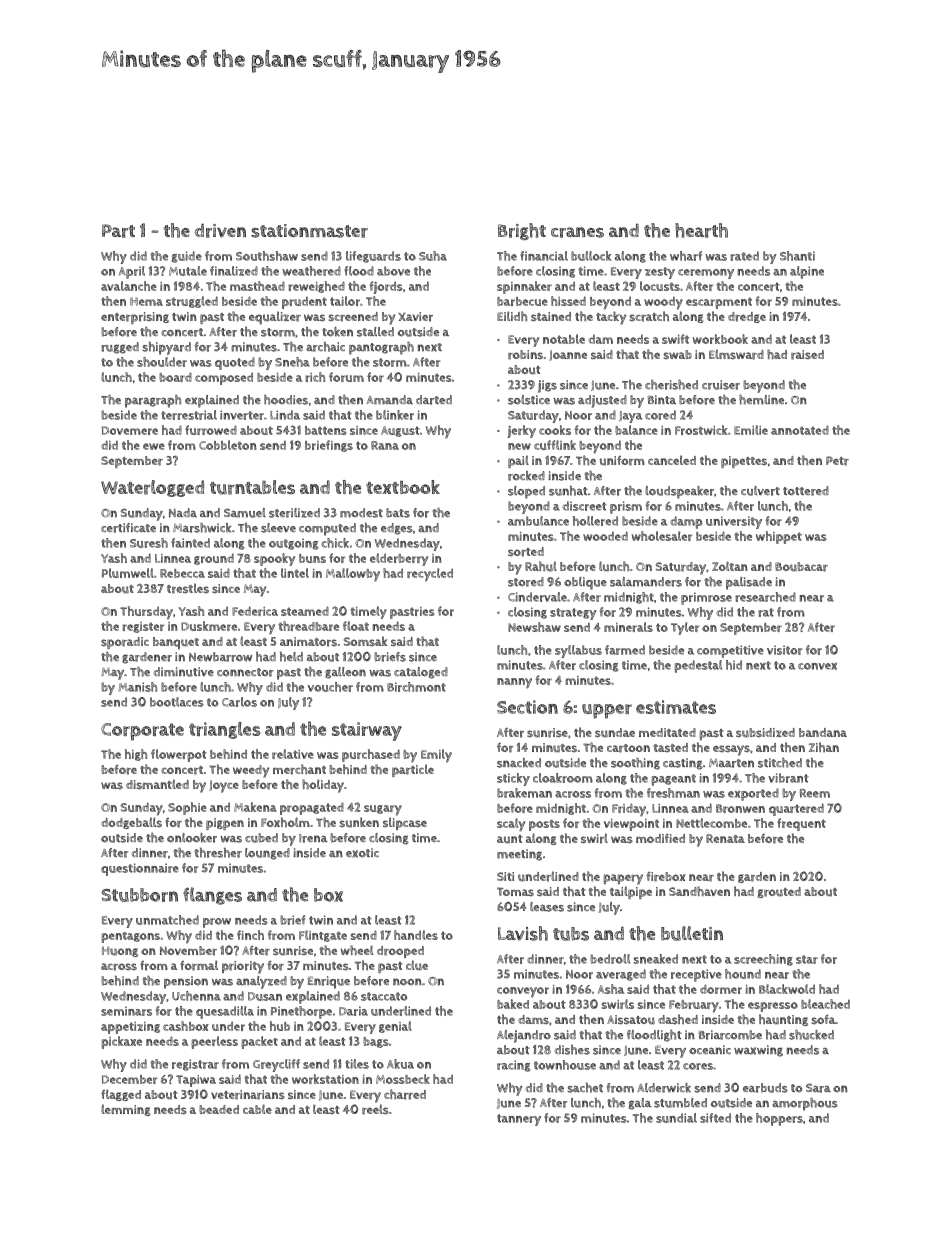 Image resolution: width=952 pixels, height=1233 pixels. Describe the element at coordinates (430, 575) in the screenshot. I see `recycled` at that location.
